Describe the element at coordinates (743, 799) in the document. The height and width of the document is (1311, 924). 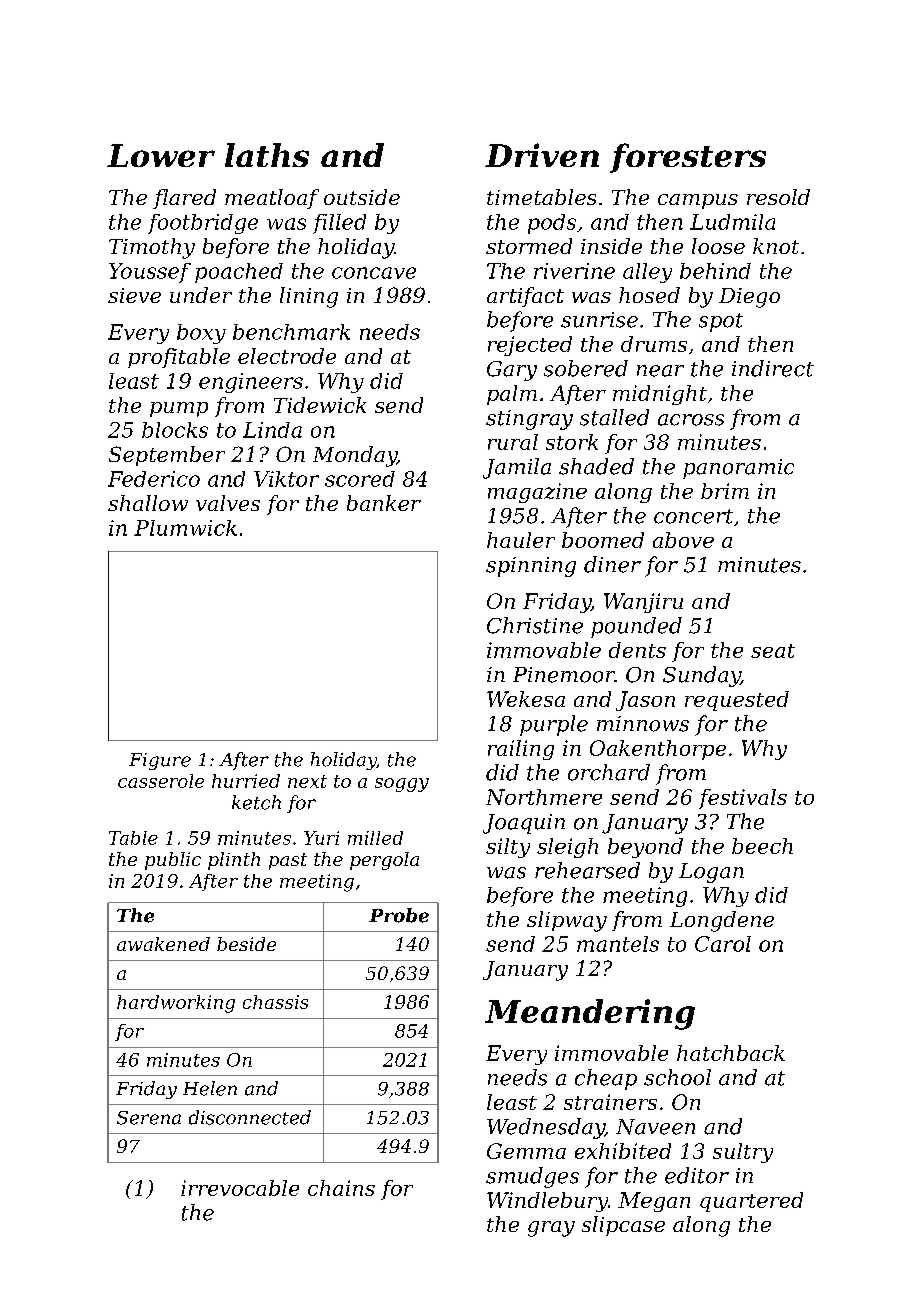
I see `festivals` at that location.
